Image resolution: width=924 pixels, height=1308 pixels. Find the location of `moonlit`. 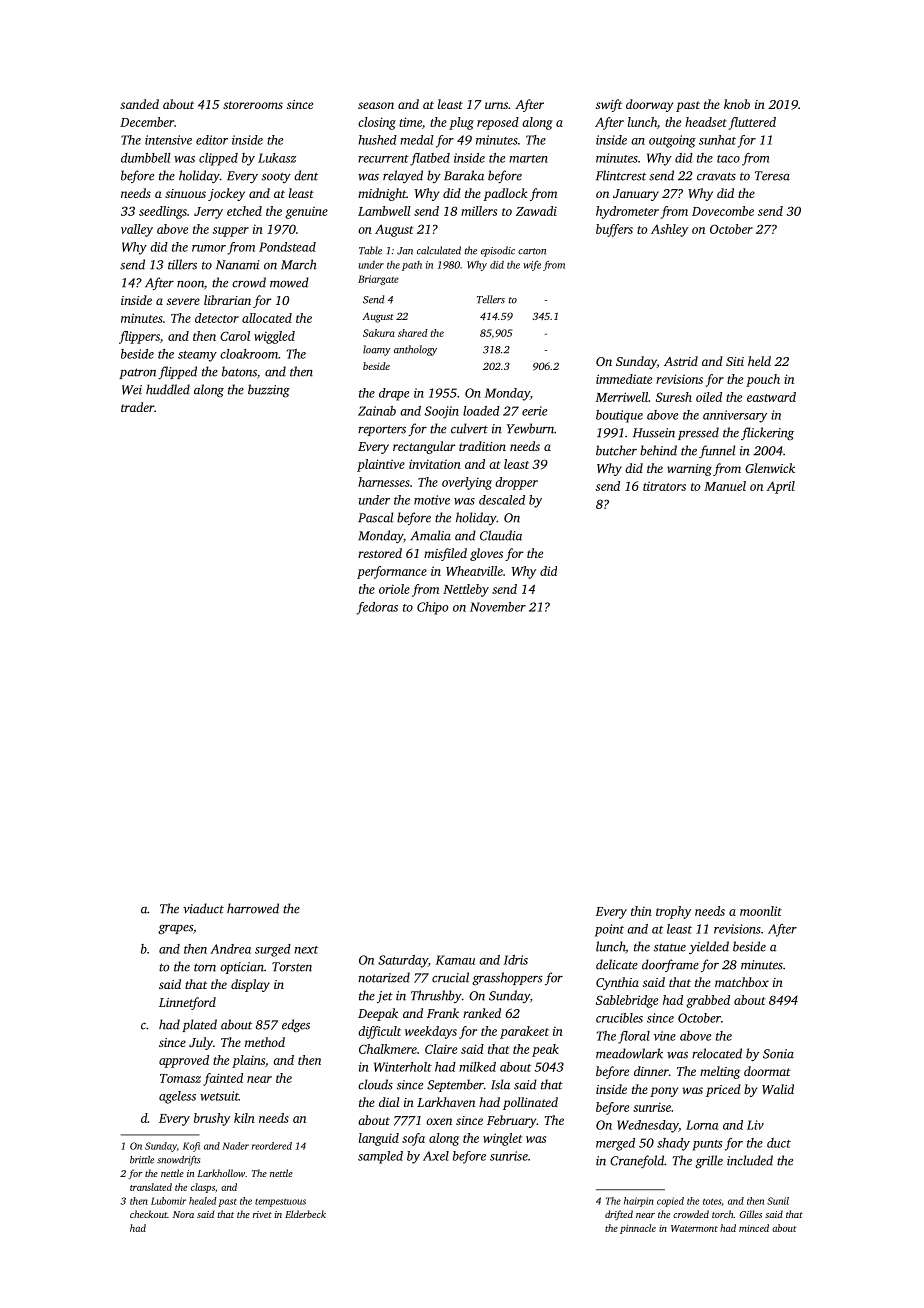

moonlit is located at coordinates (761, 911).
